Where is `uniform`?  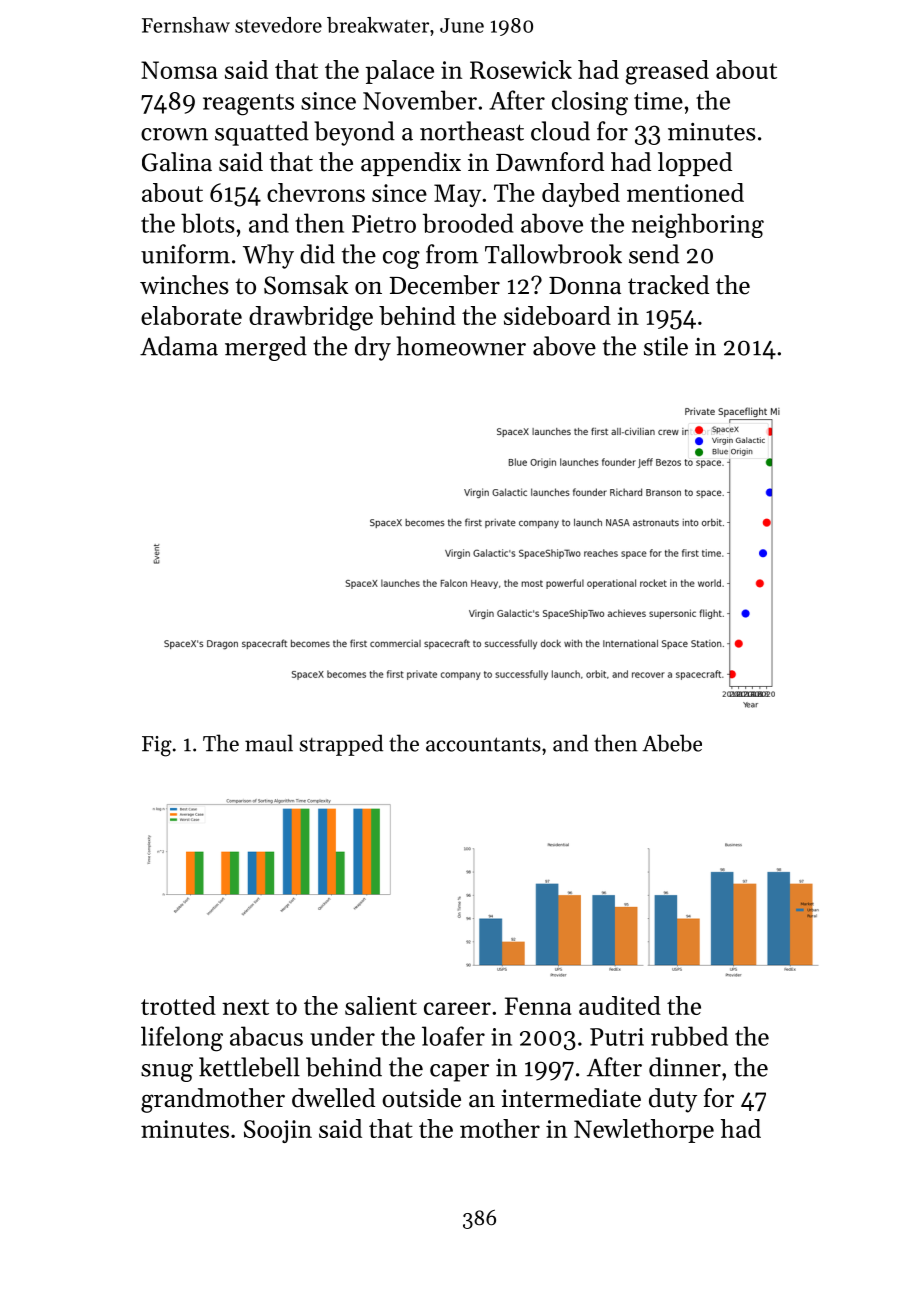 uniform is located at coordinates (185, 254).
